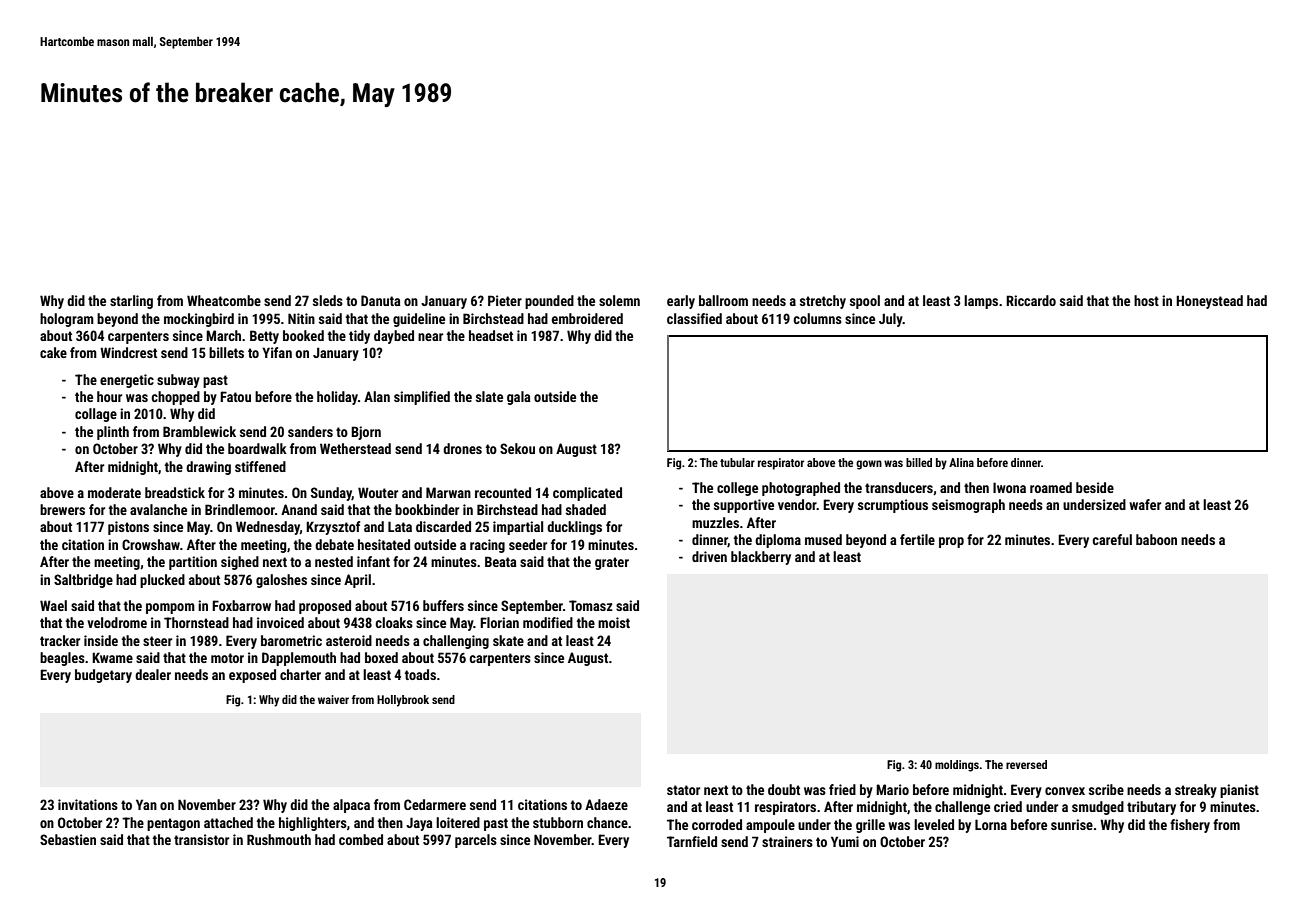  I want to click on billed, so click(919, 462).
